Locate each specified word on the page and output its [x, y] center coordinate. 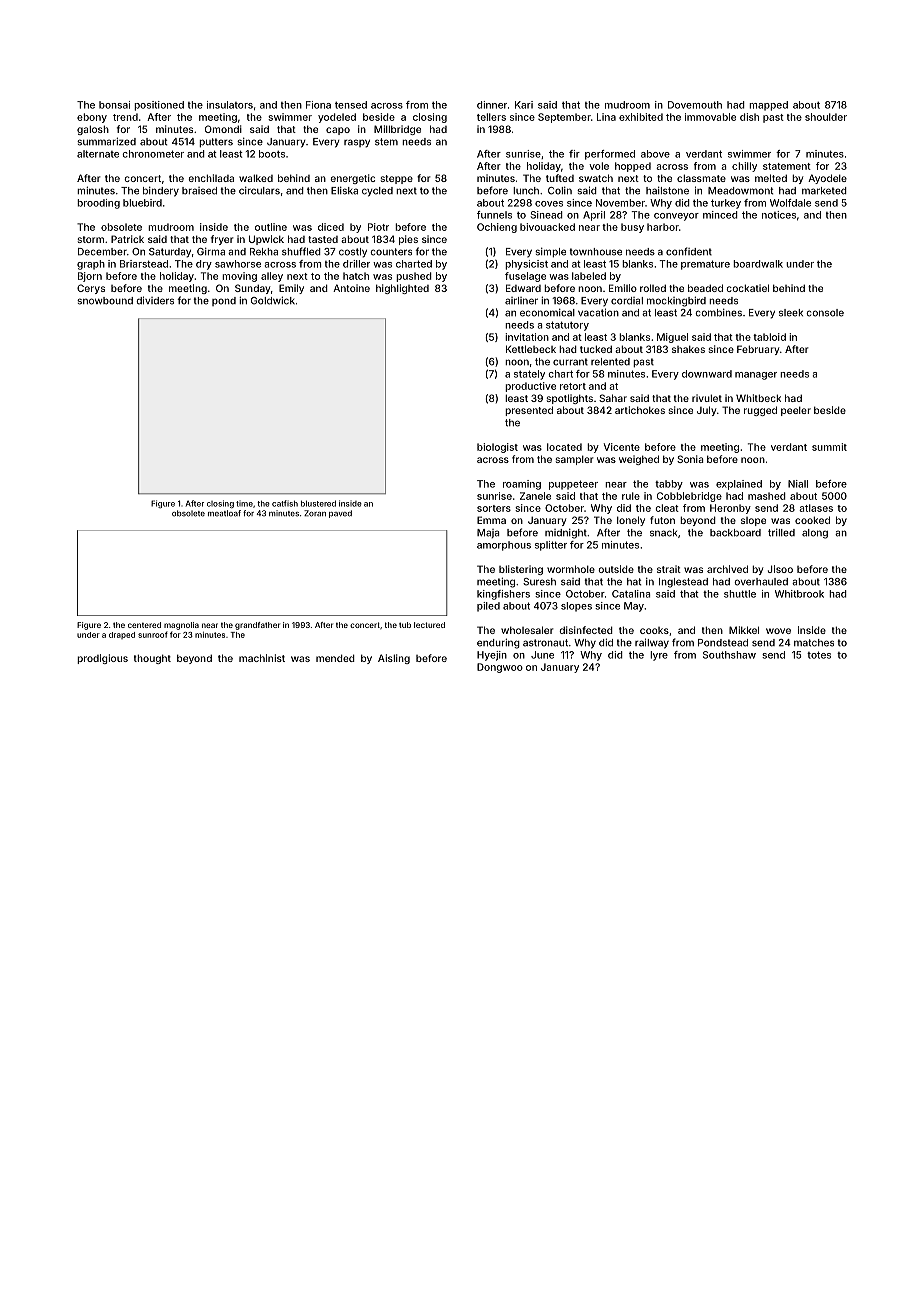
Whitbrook [799, 594]
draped [122, 635]
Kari [524, 105]
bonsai [114, 105]
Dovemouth [695, 105]
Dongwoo [500, 668]
